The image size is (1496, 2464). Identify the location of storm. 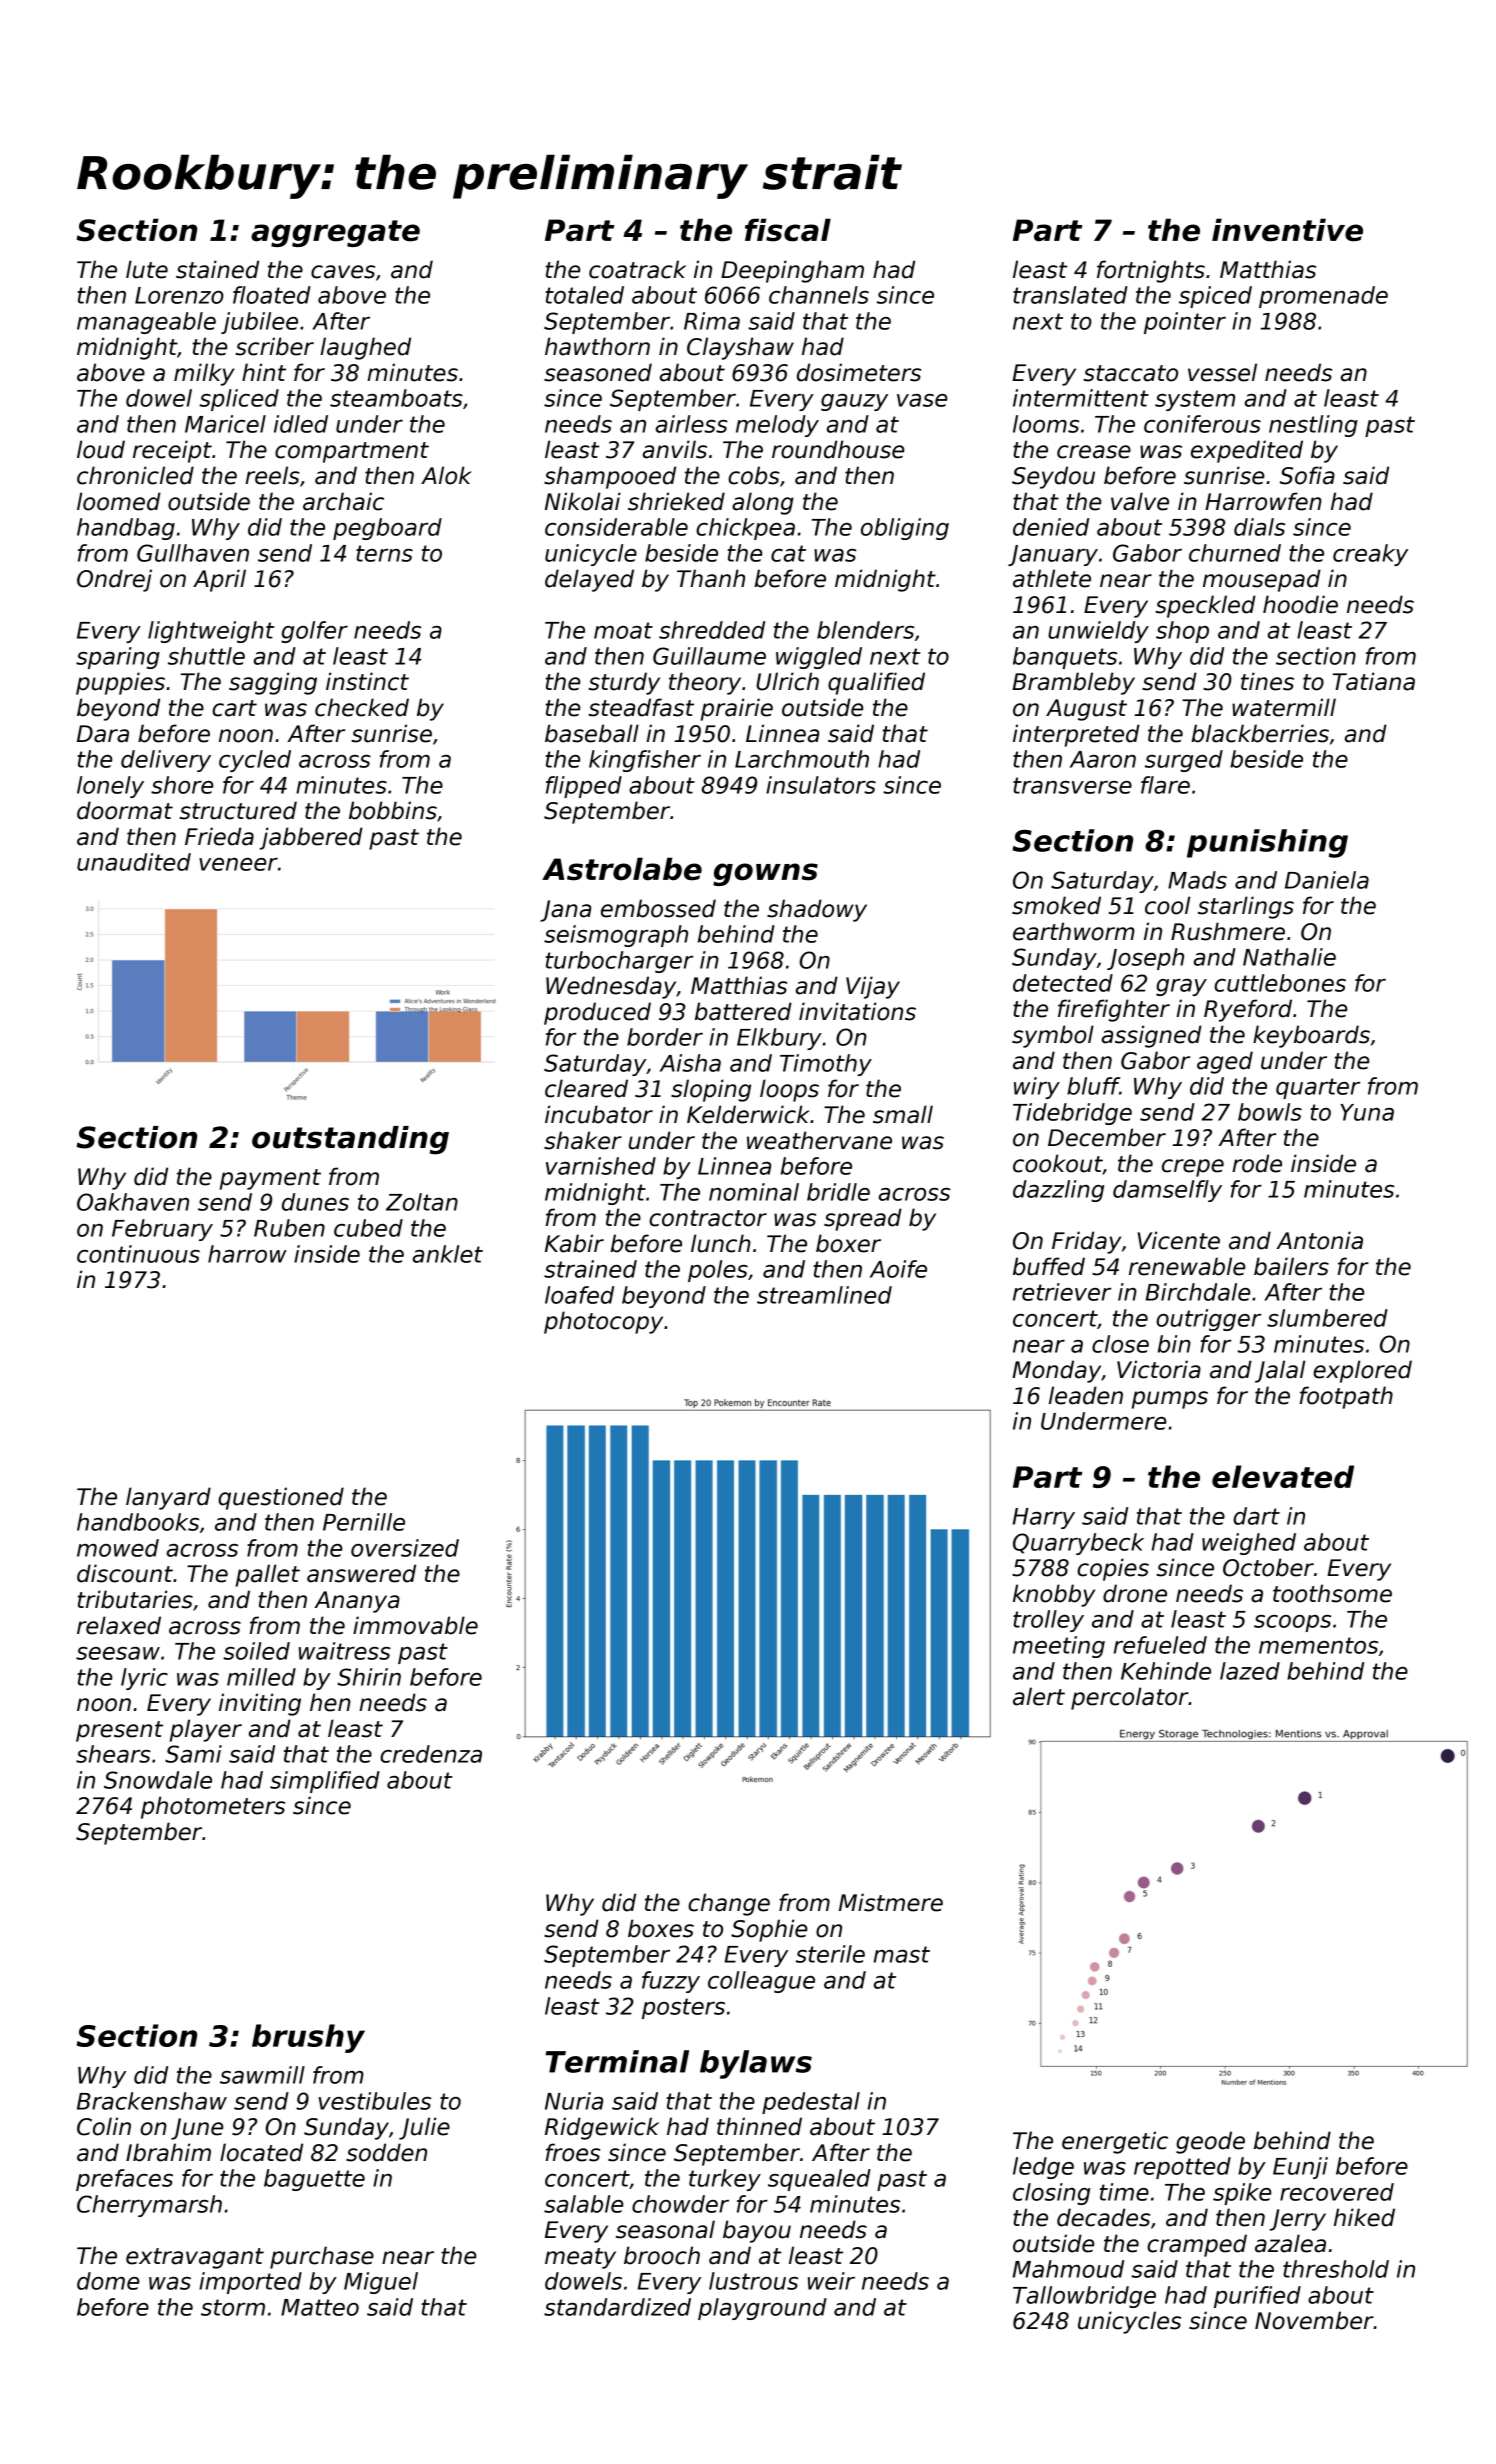
(233, 2307).
